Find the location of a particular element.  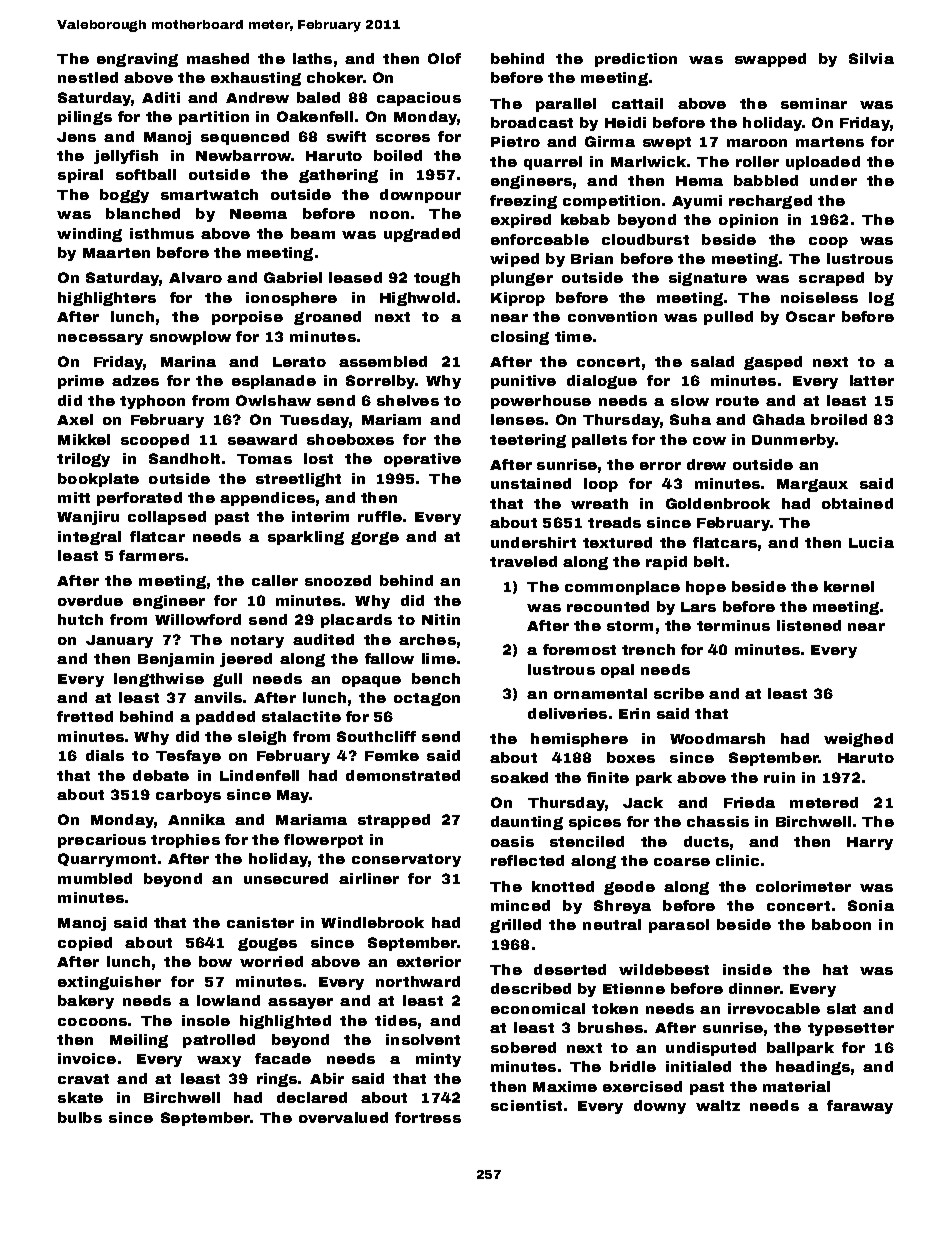

downpour is located at coordinates (420, 196).
